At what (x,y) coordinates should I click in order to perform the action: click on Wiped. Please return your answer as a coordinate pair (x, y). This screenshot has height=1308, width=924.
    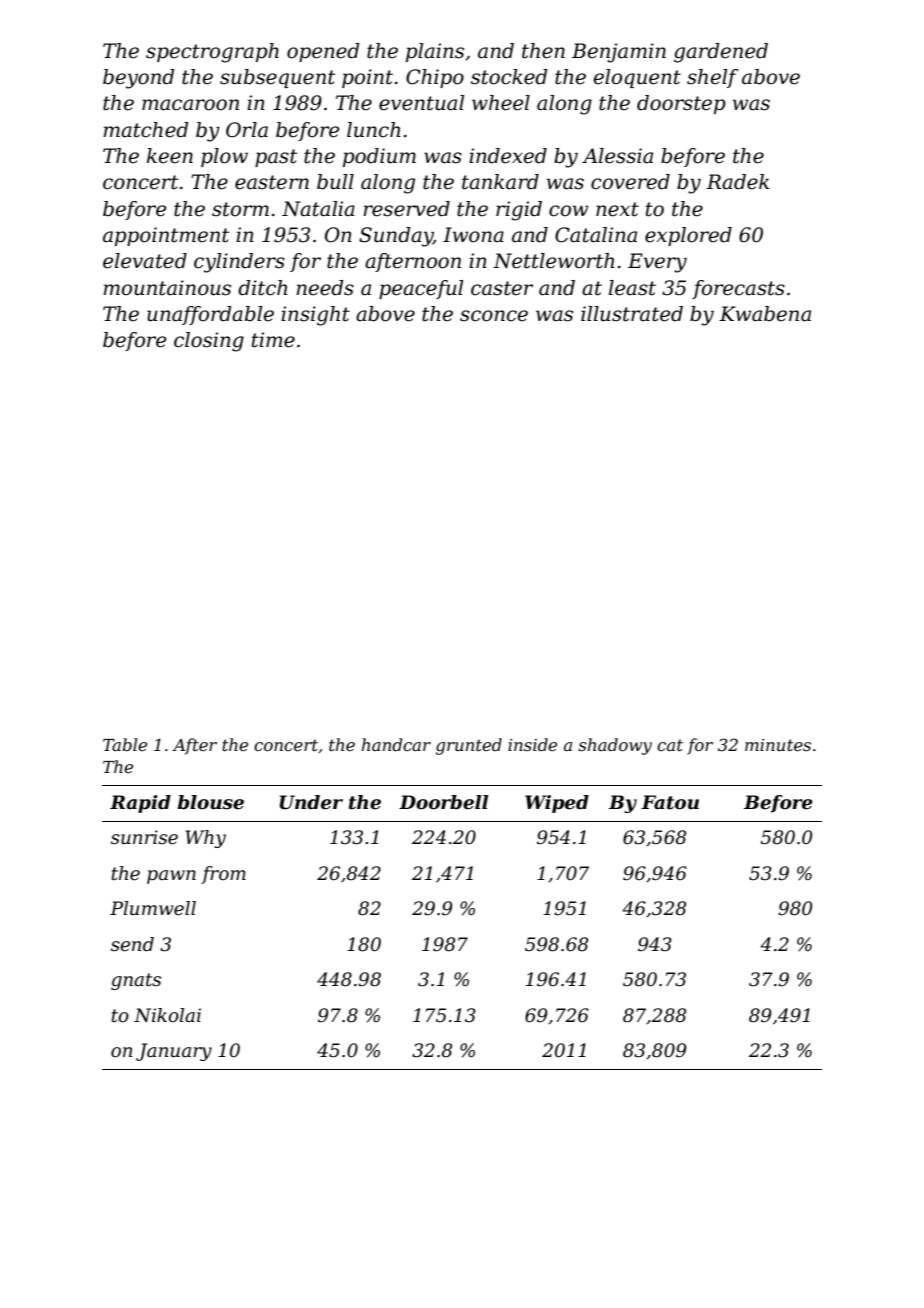
    Looking at the image, I should click on (557, 804).
